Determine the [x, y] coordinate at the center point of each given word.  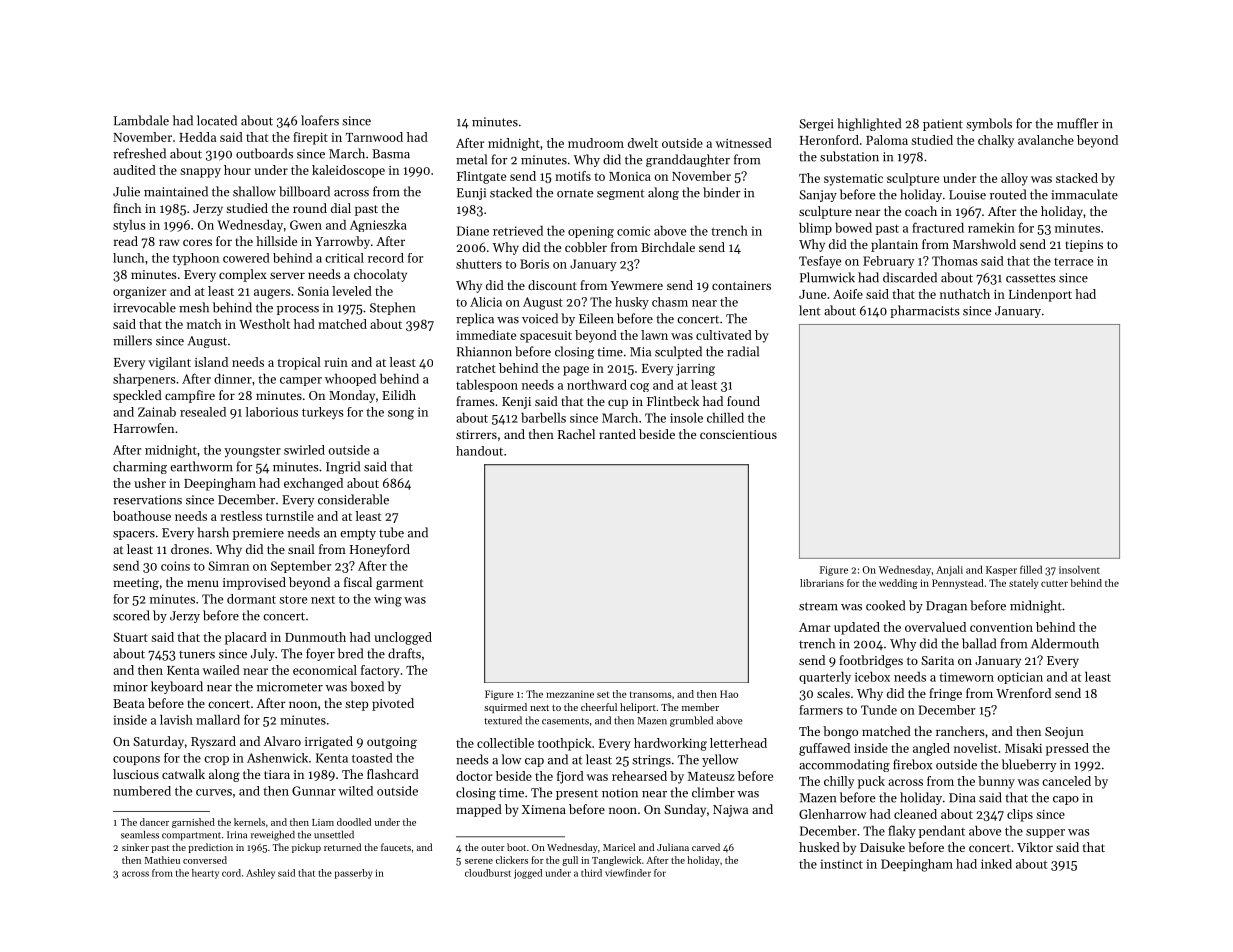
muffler [1078, 123]
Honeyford [380, 550]
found [743, 401]
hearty [205, 874]
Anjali [949, 570]
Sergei [816, 125]
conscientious [738, 434]
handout [479, 451]
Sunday [685, 810]
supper [1045, 833]
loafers [320, 120]
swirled [304, 450]
